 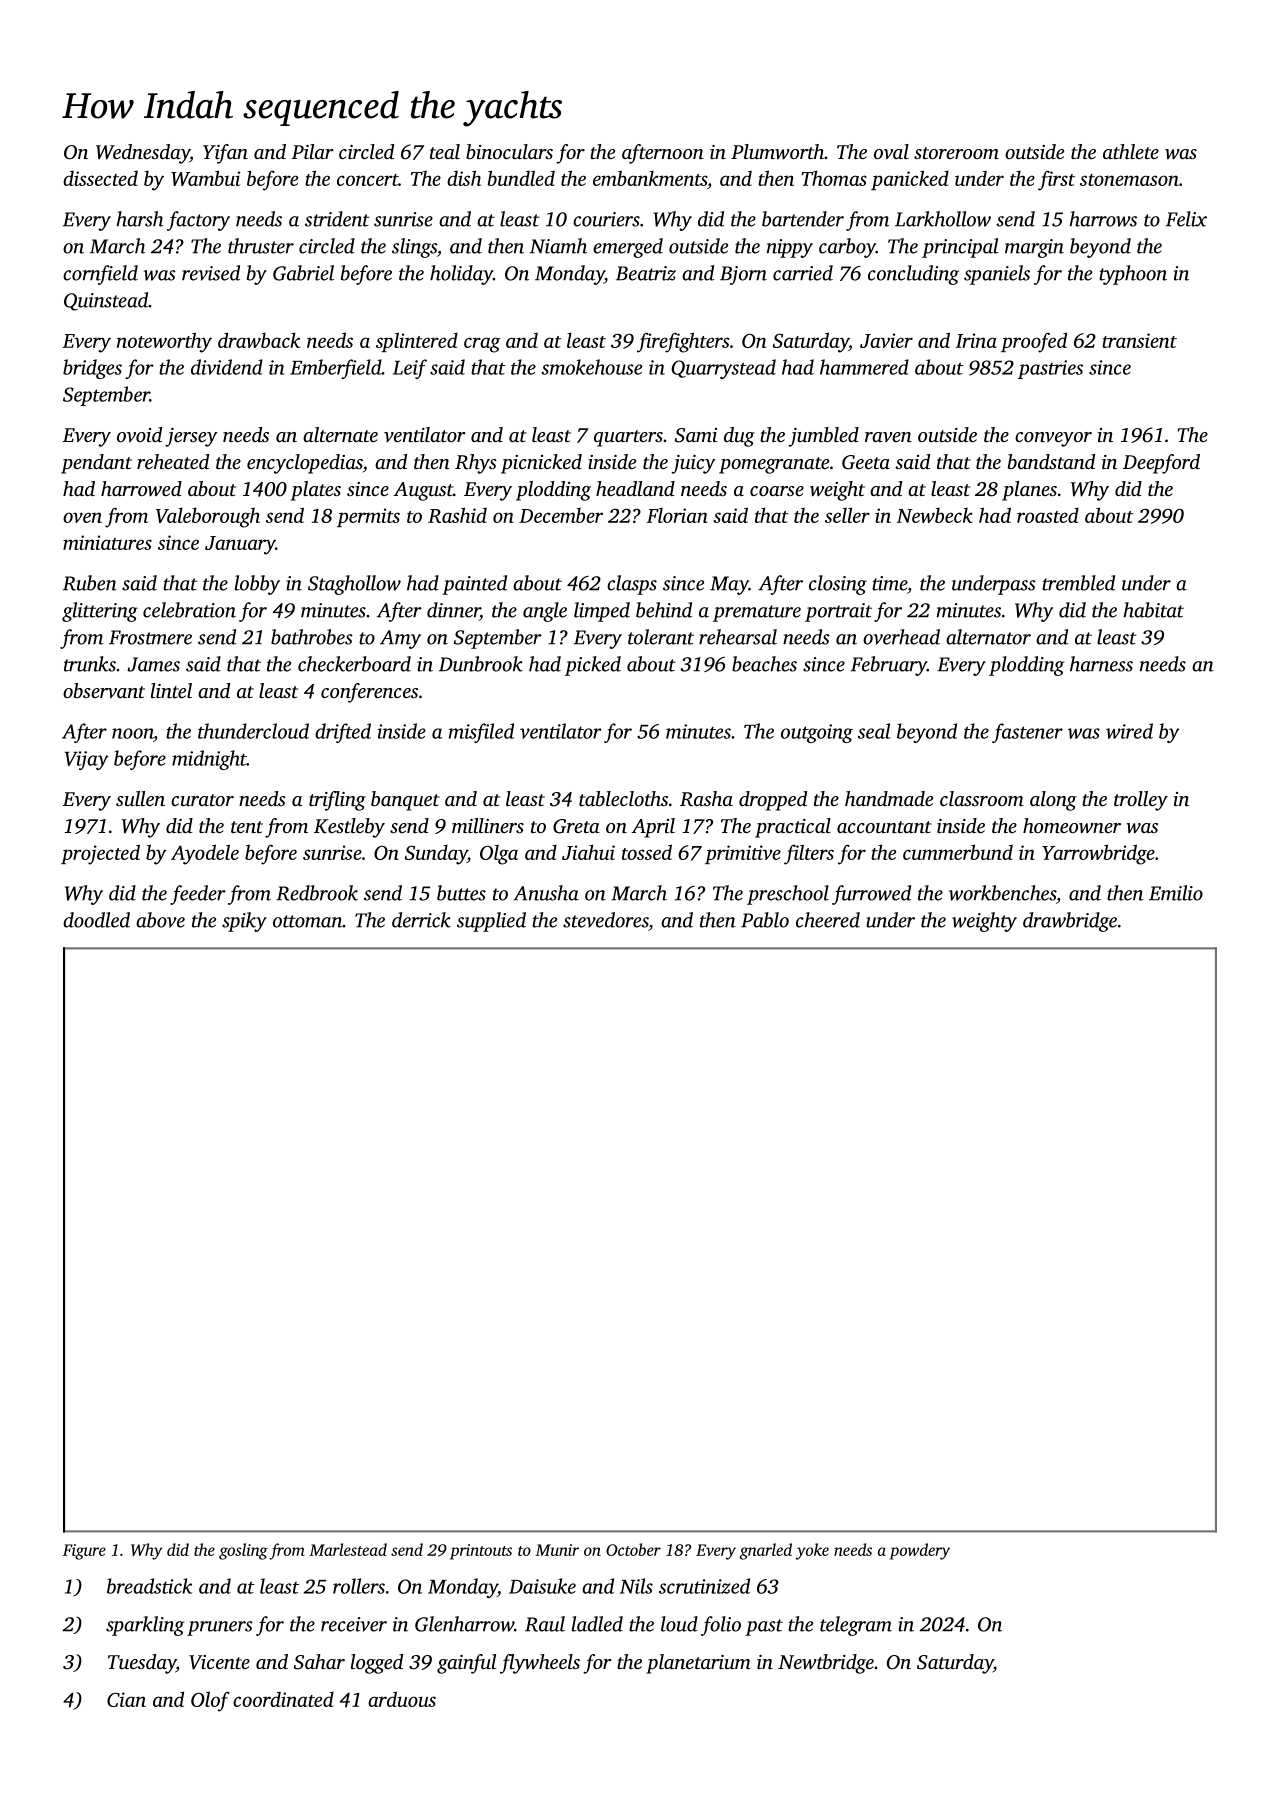 I want to click on Figure, so click(x=84, y=1552).
